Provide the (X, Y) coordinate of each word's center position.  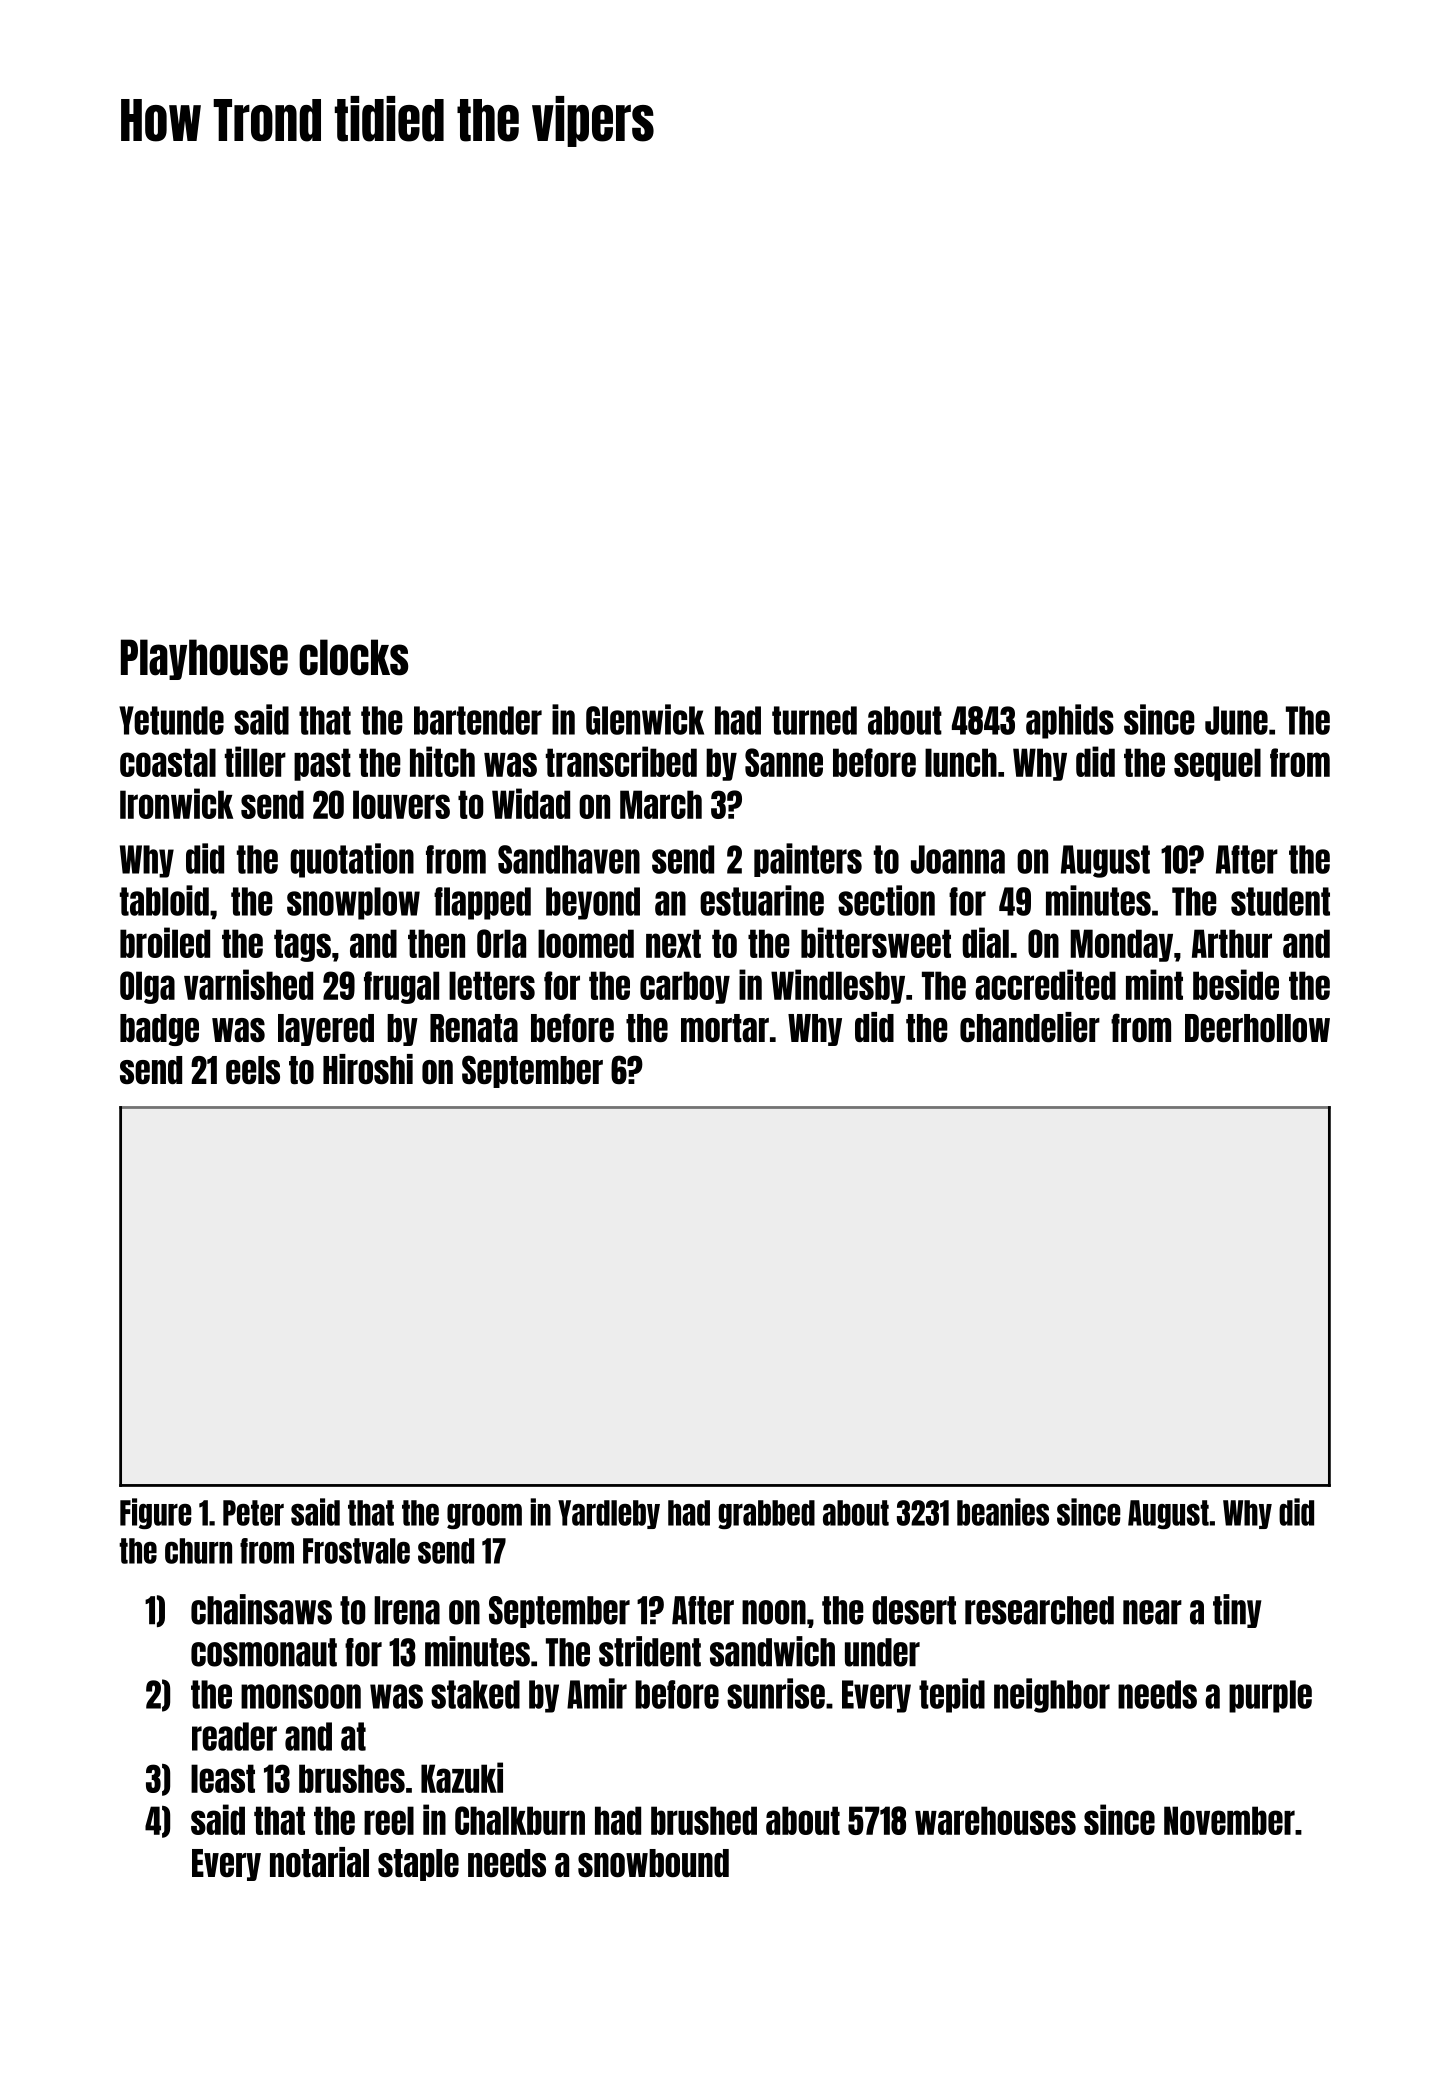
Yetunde (171, 720)
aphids (1070, 721)
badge (159, 1030)
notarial (319, 1862)
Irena (407, 1610)
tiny (1237, 1611)
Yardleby (609, 1514)
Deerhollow (1257, 1028)
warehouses (995, 1820)
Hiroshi (368, 1069)
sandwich (772, 1651)
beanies (1003, 1512)
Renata (474, 1028)
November (1229, 1820)
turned (814, 720)
